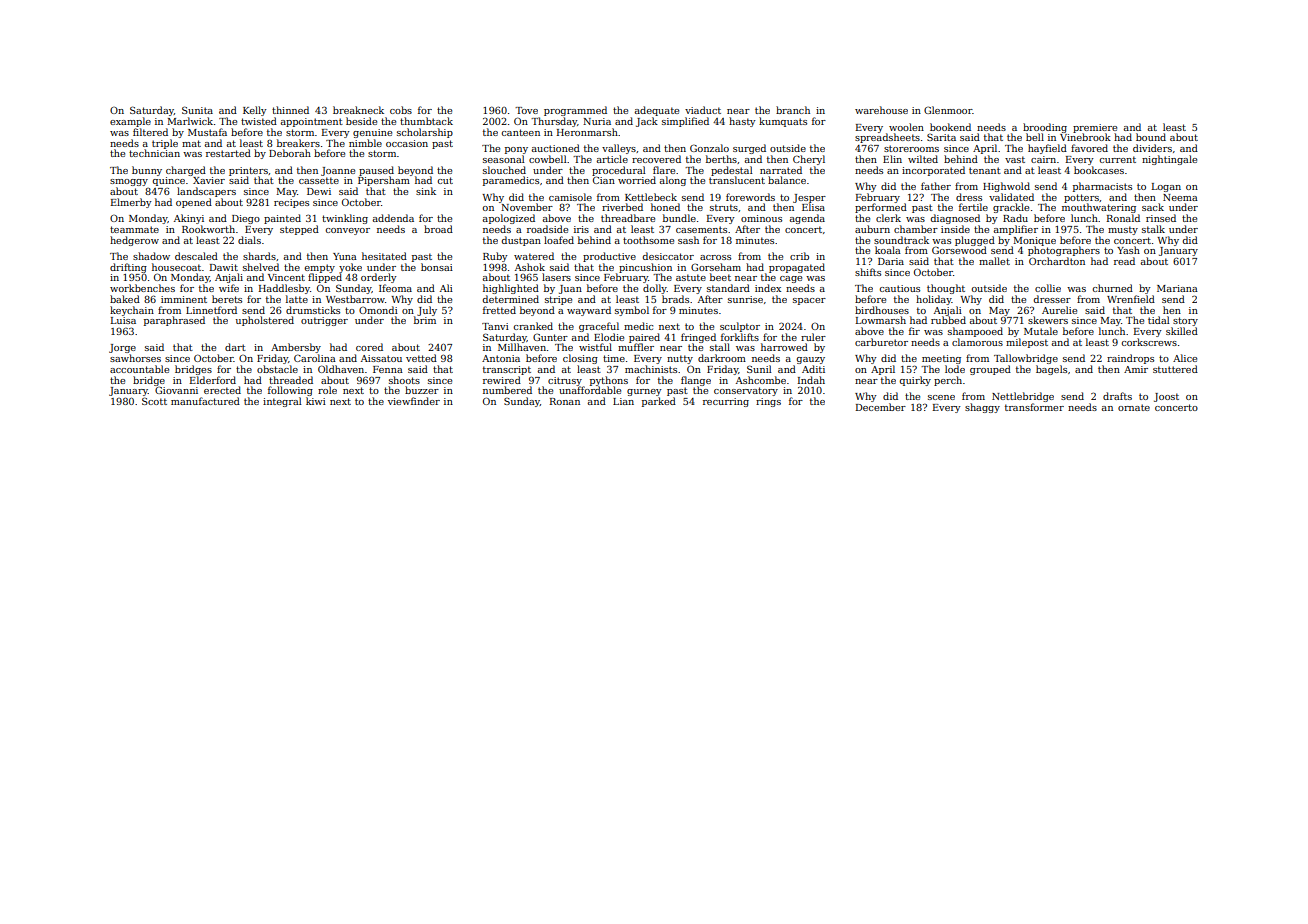 The width and height of the image is (1308, 924). I want to click on validated, so click(1011, 197).
